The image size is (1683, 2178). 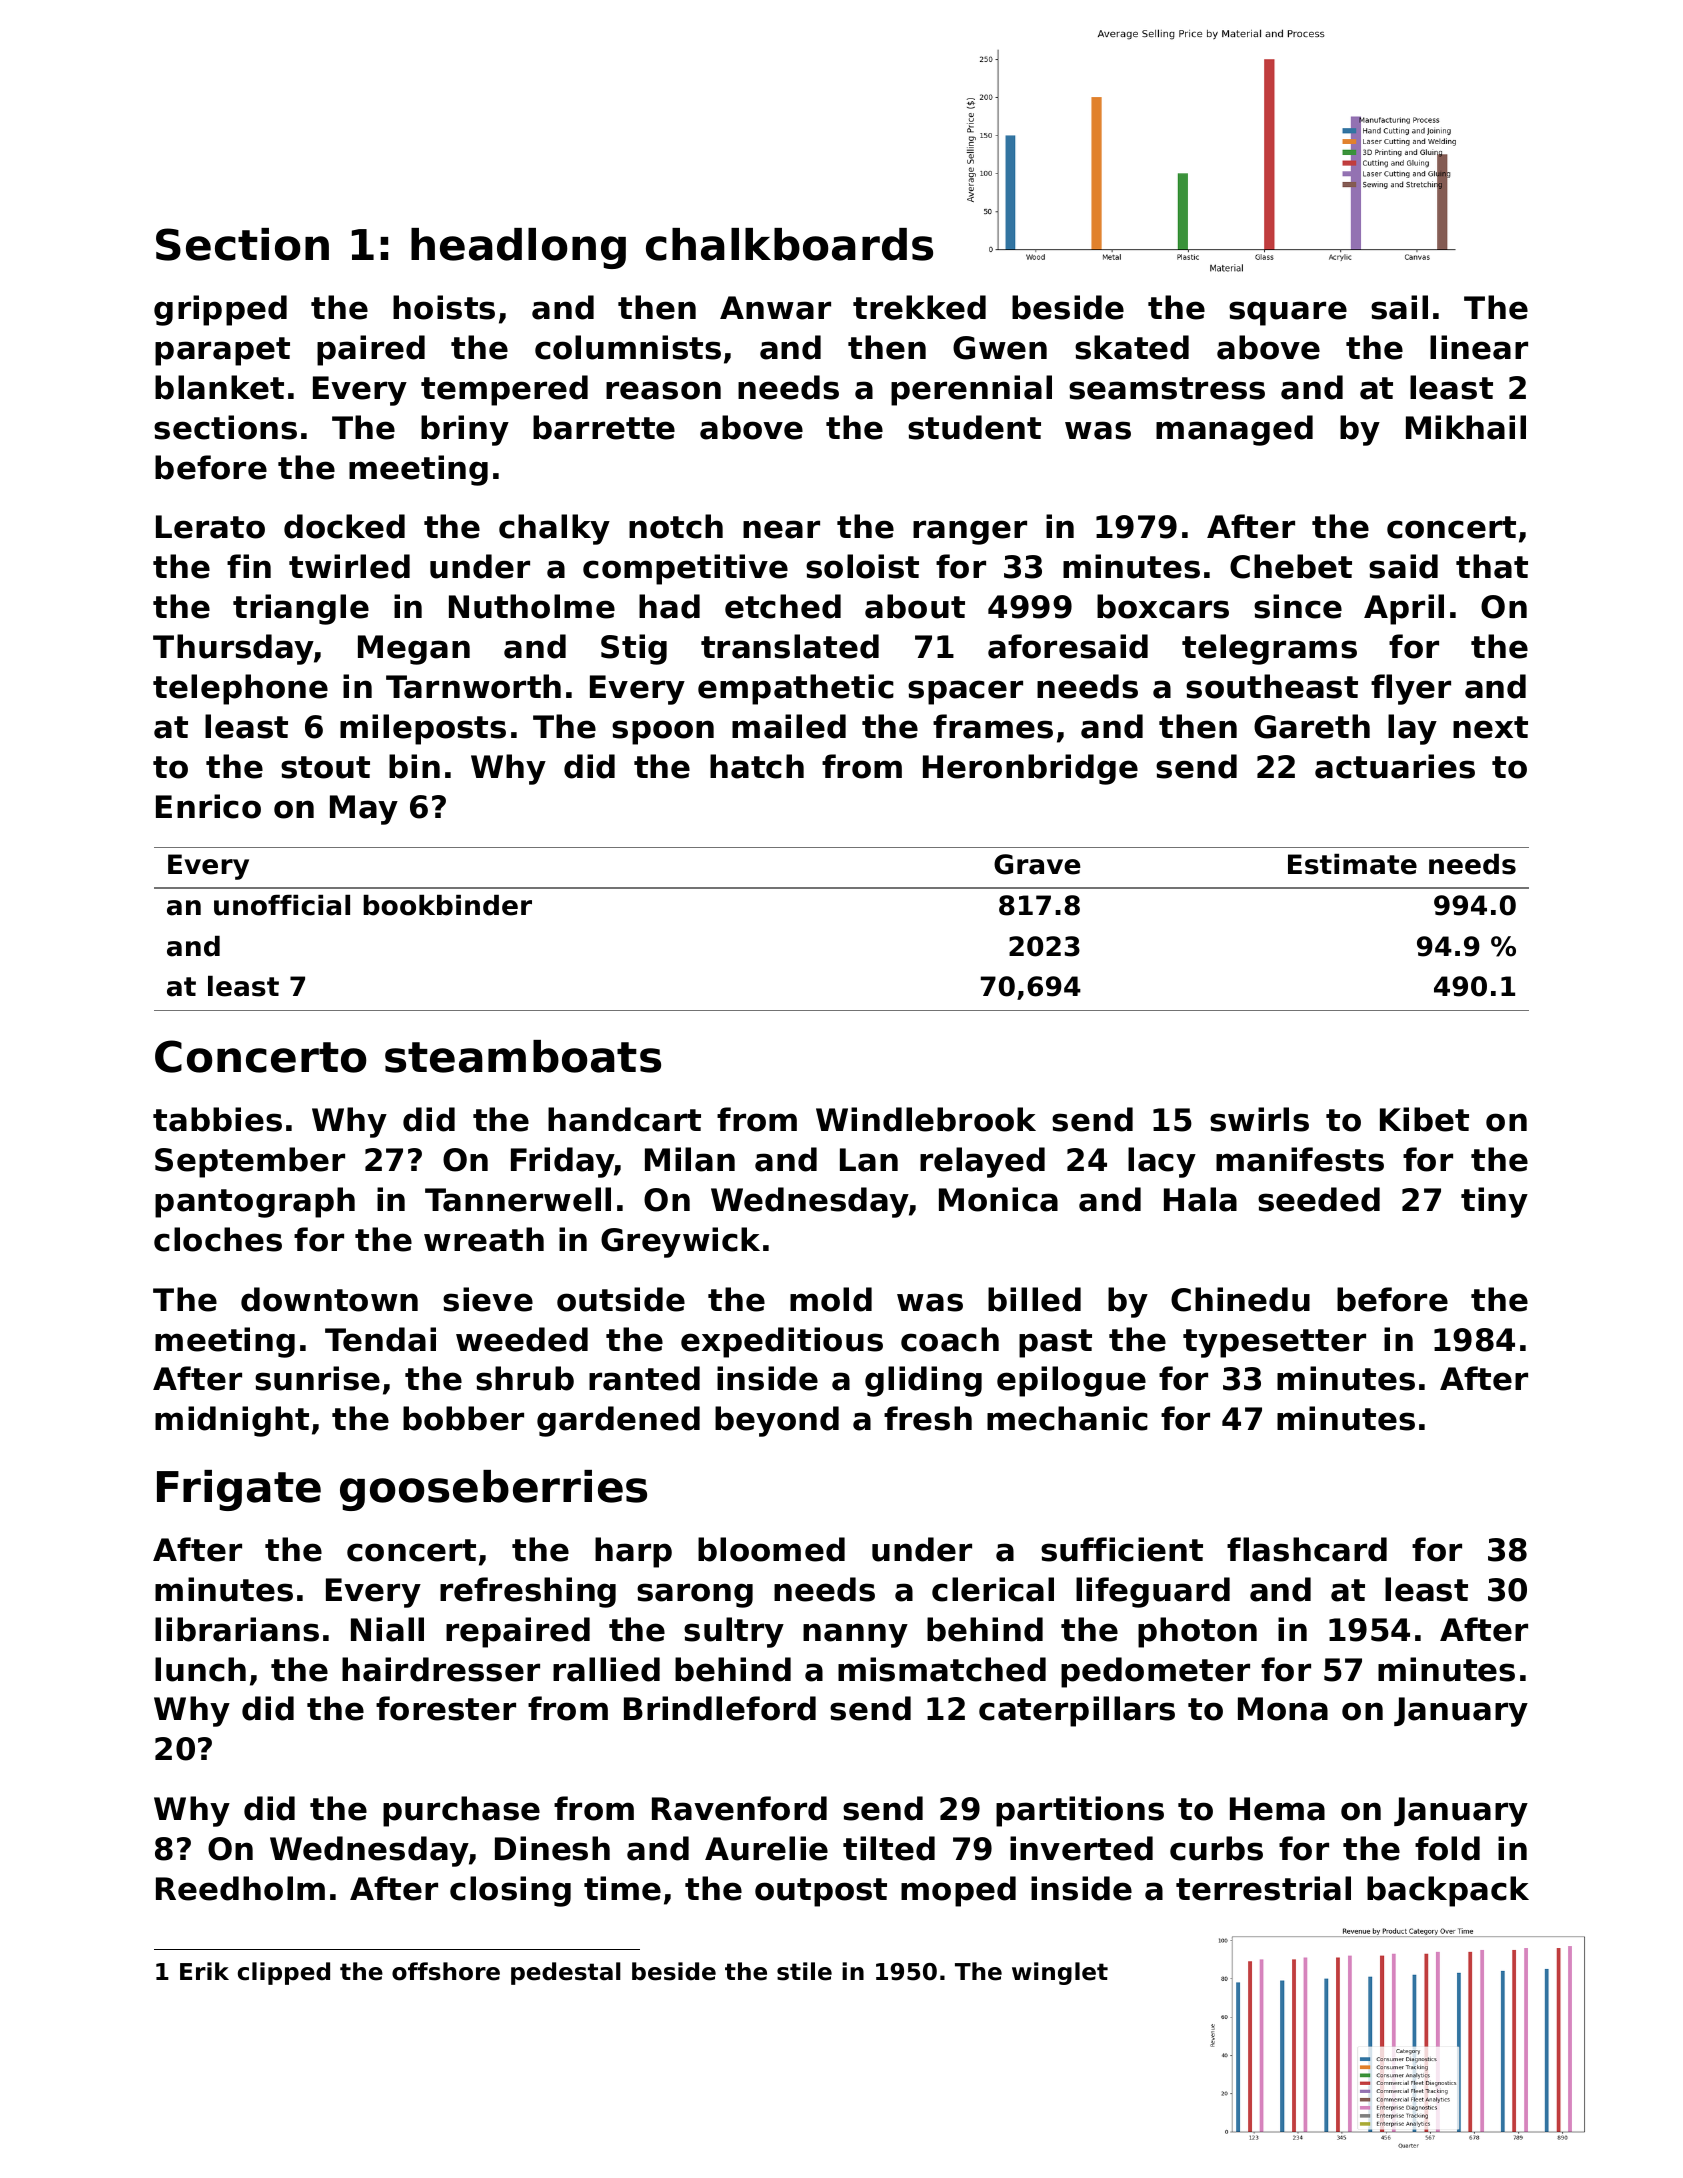 I want to click on gardened, so click(x=618, y=1421).
